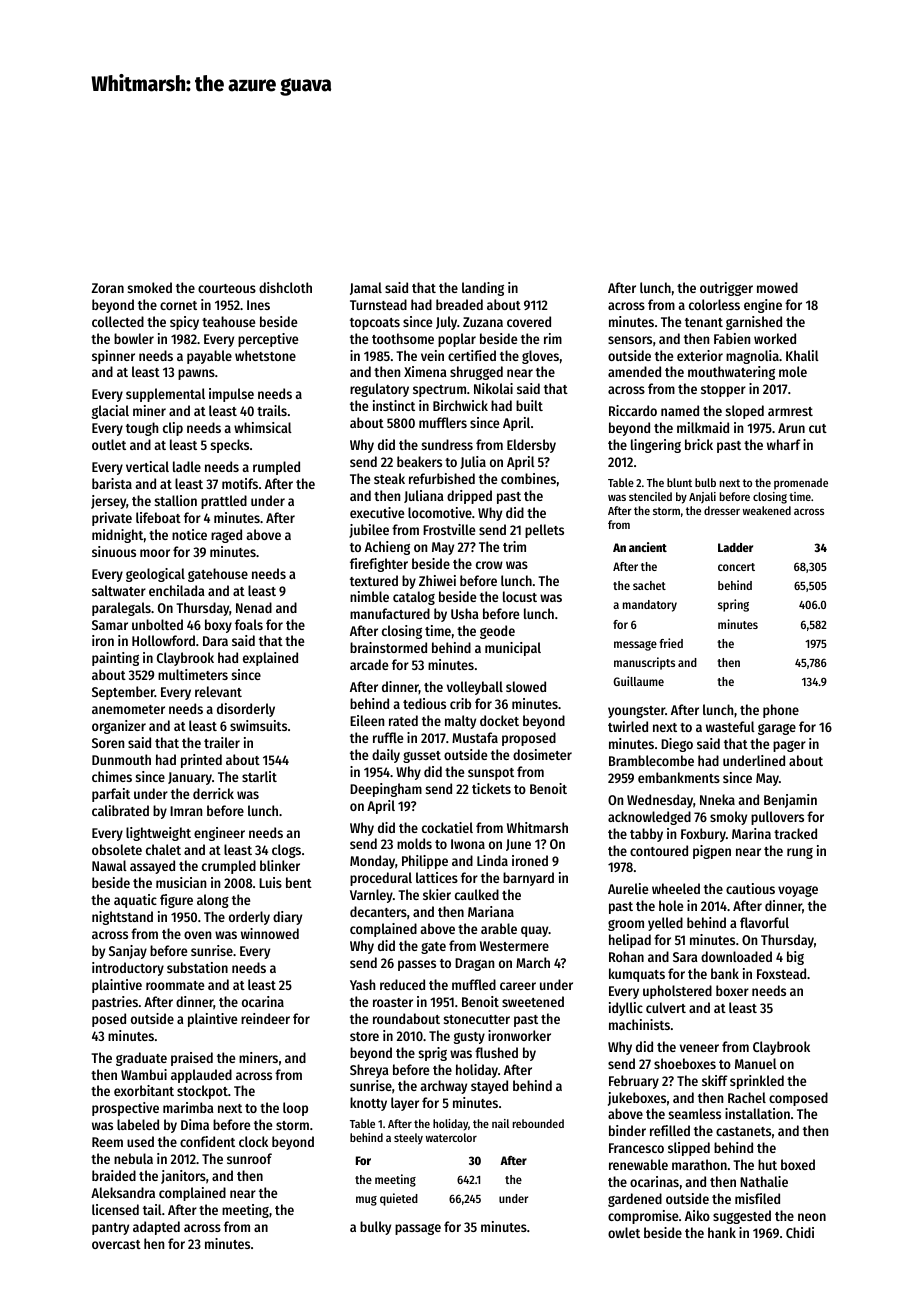  I want to click on pellets, so click(544, 531).
